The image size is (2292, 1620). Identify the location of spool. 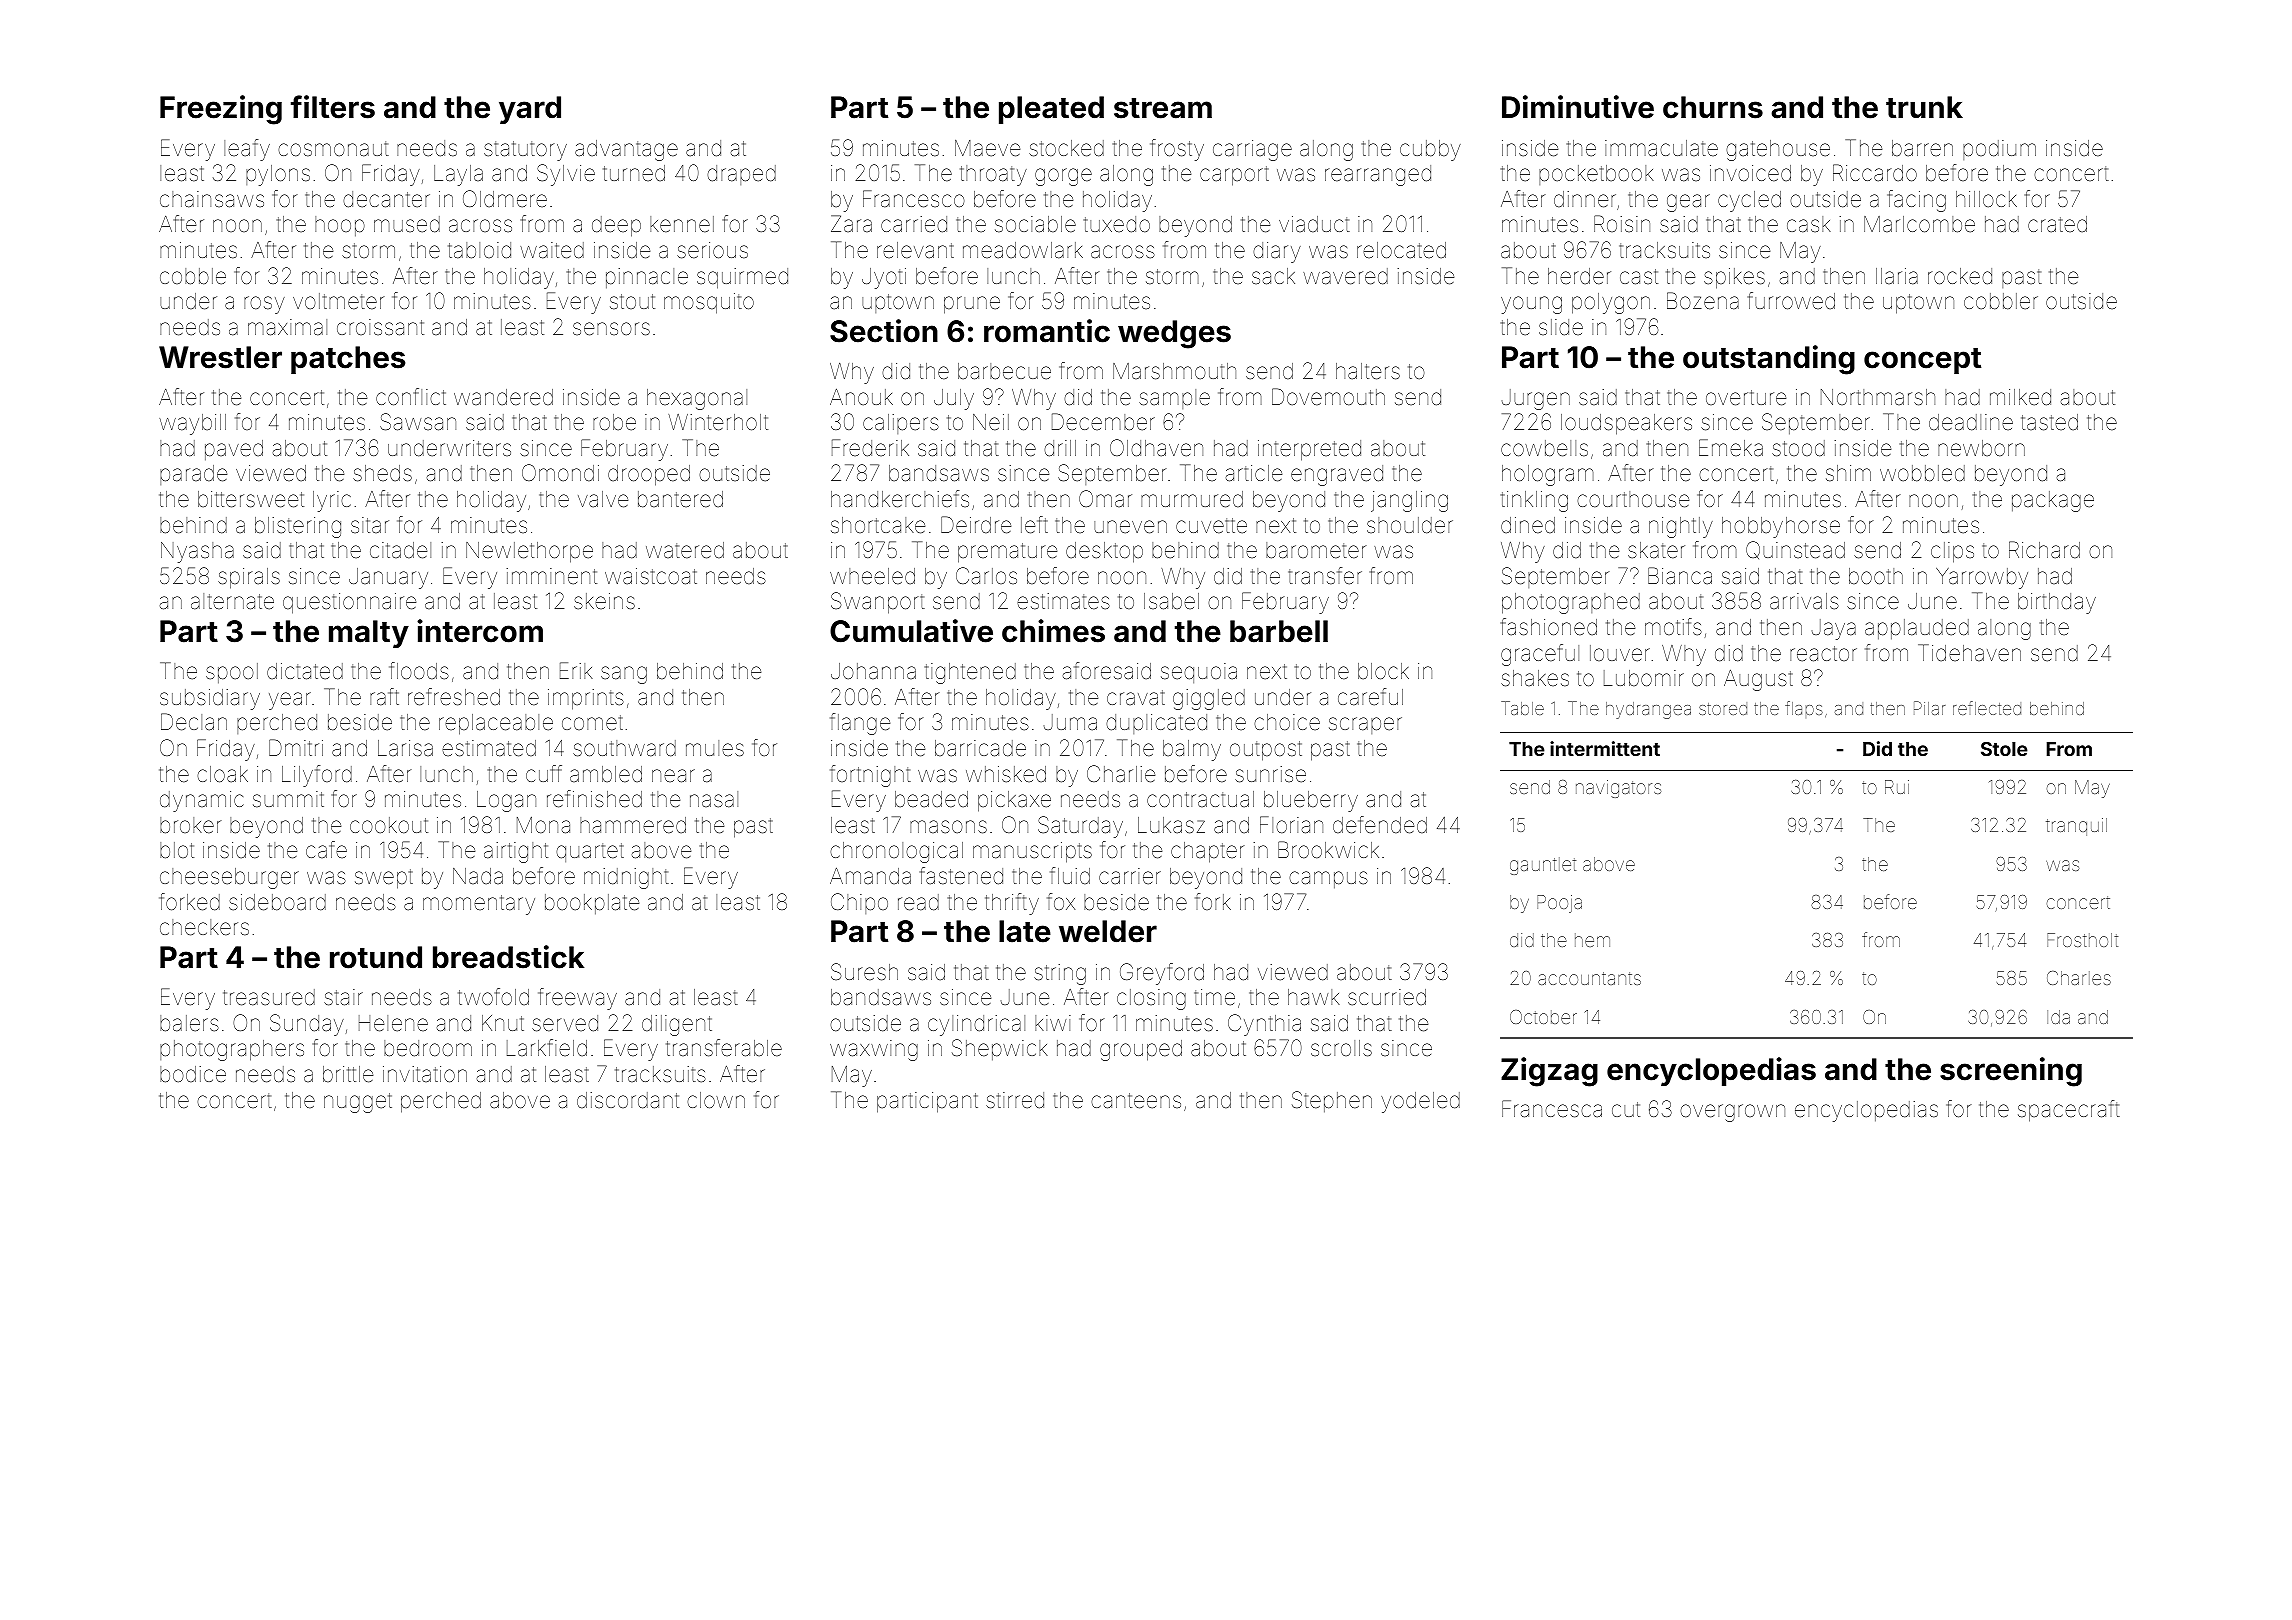
(232, 673).
